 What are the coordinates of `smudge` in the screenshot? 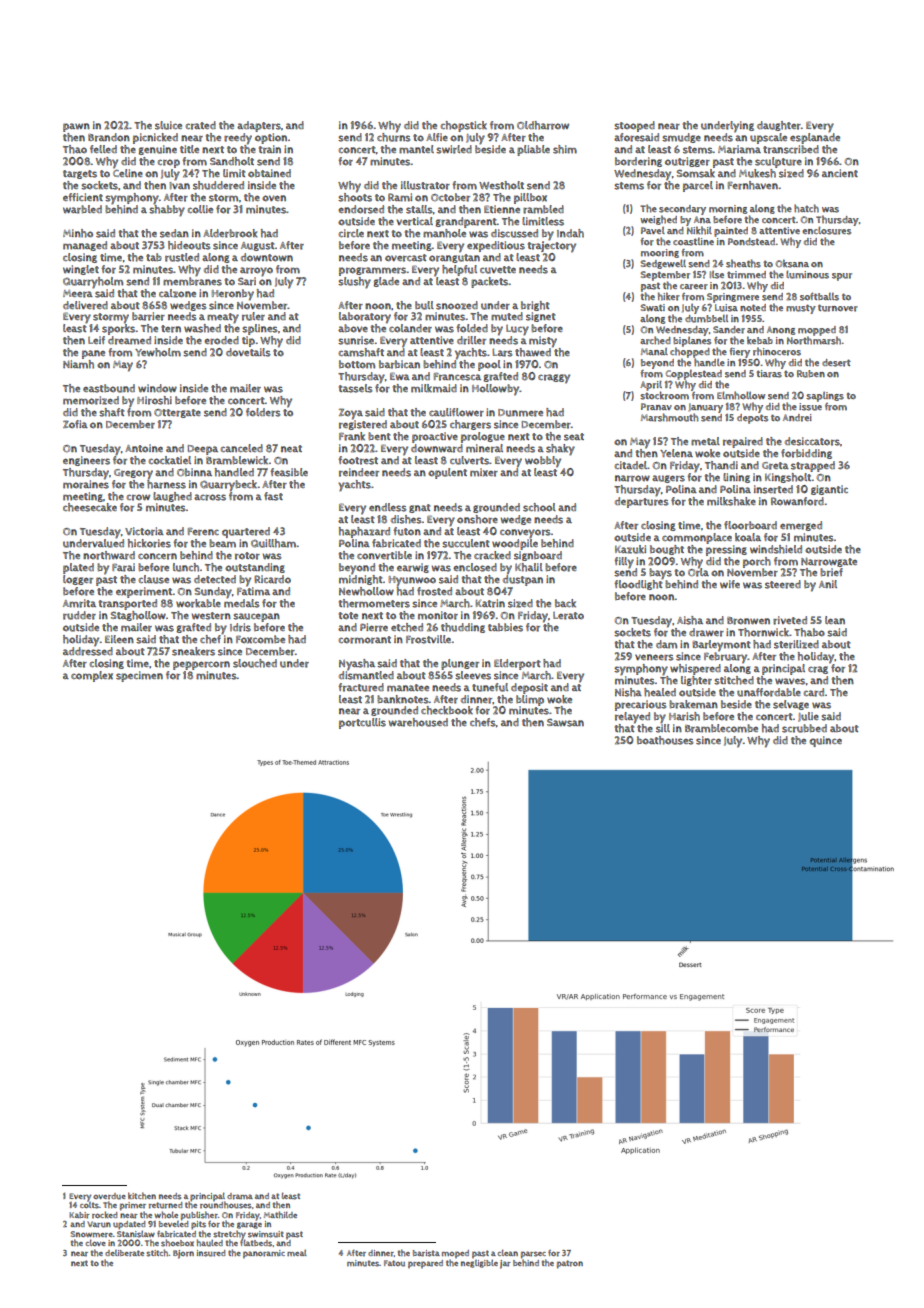 It's located at (681, 138).
